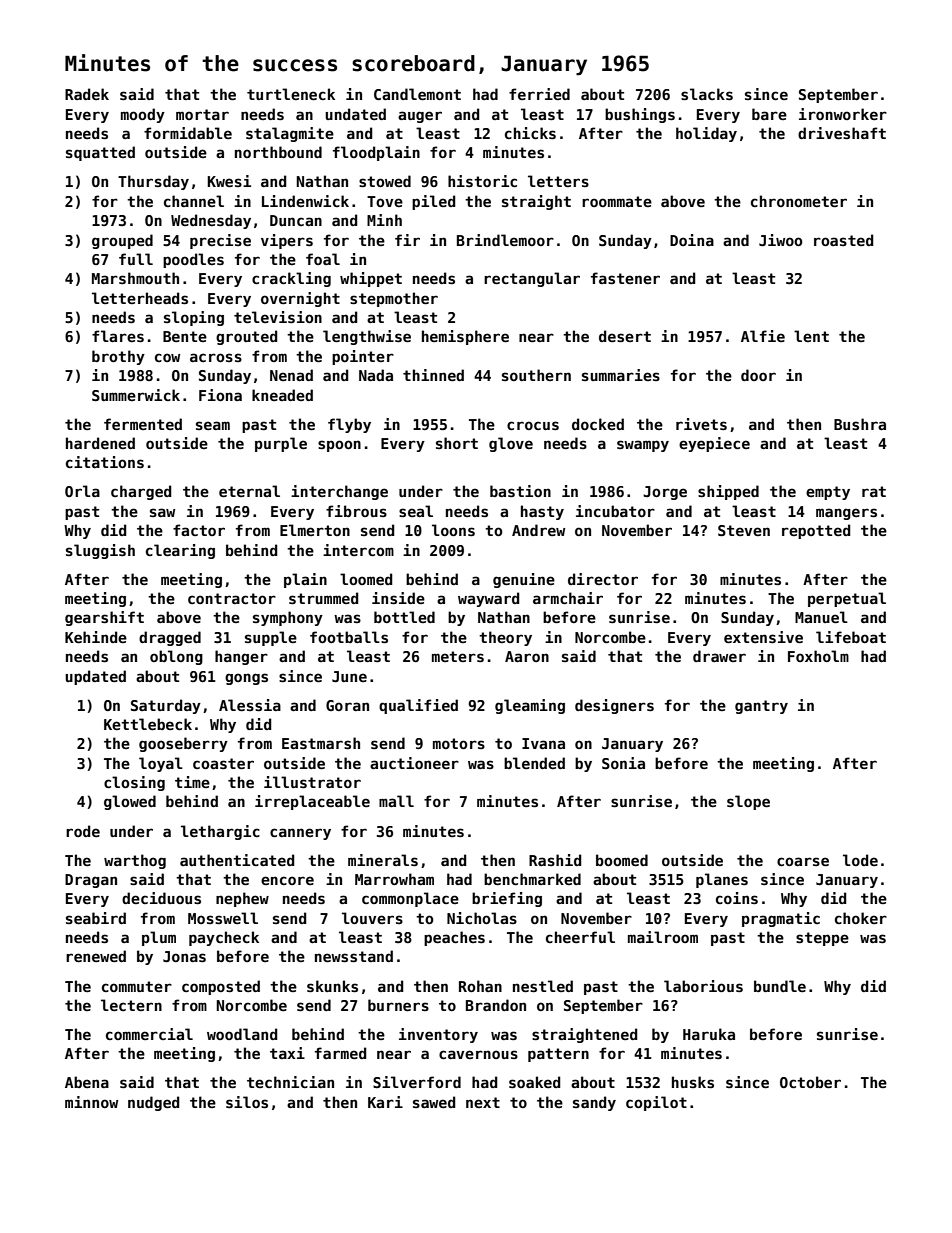 Image resolution: width=952 pixels, height=1233 pixels. I want to click on Orla, so click(82, 491).
